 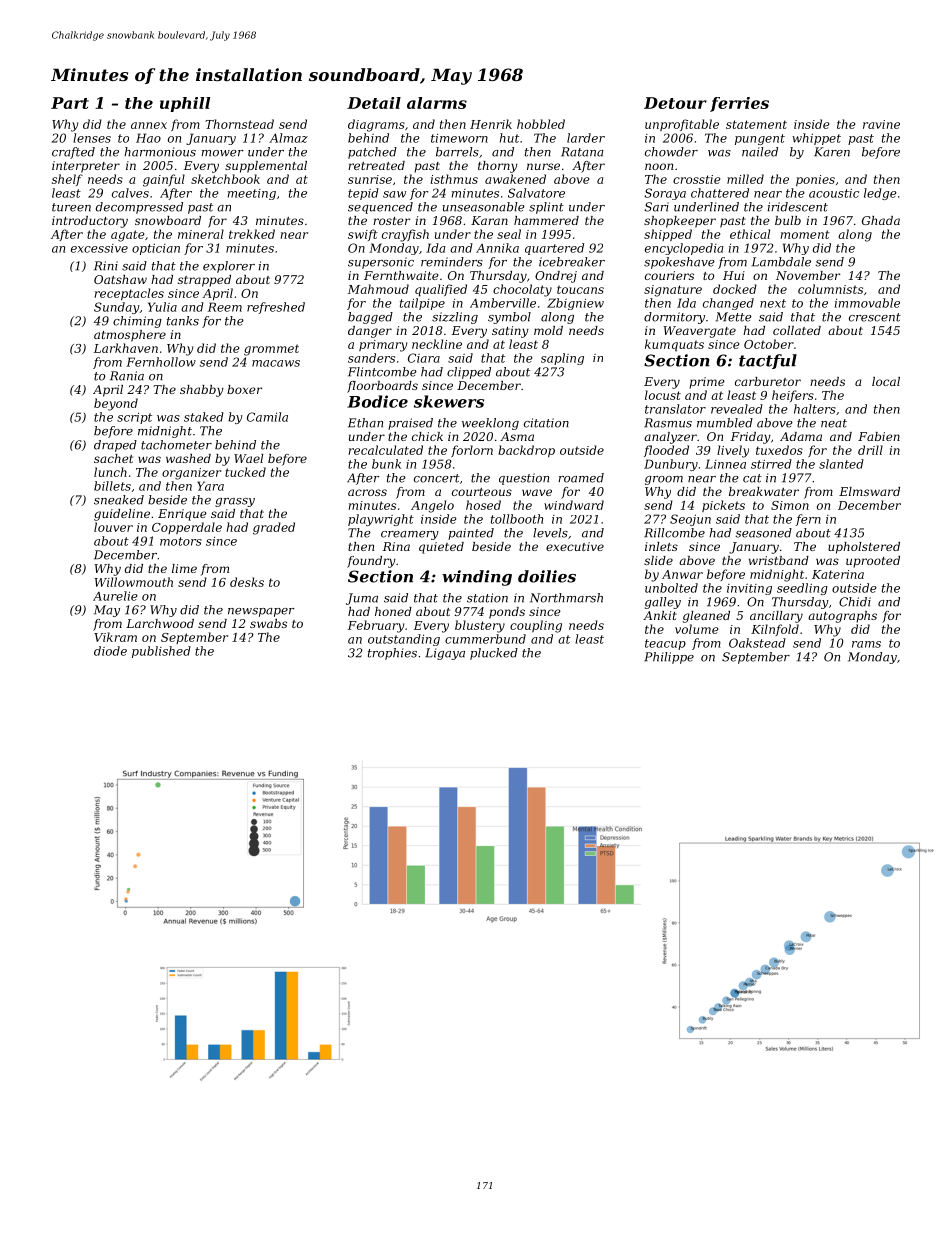 What do you see at coordinates (546, 208) in the image?
I see `splint` at bounding box center [546, 208].
